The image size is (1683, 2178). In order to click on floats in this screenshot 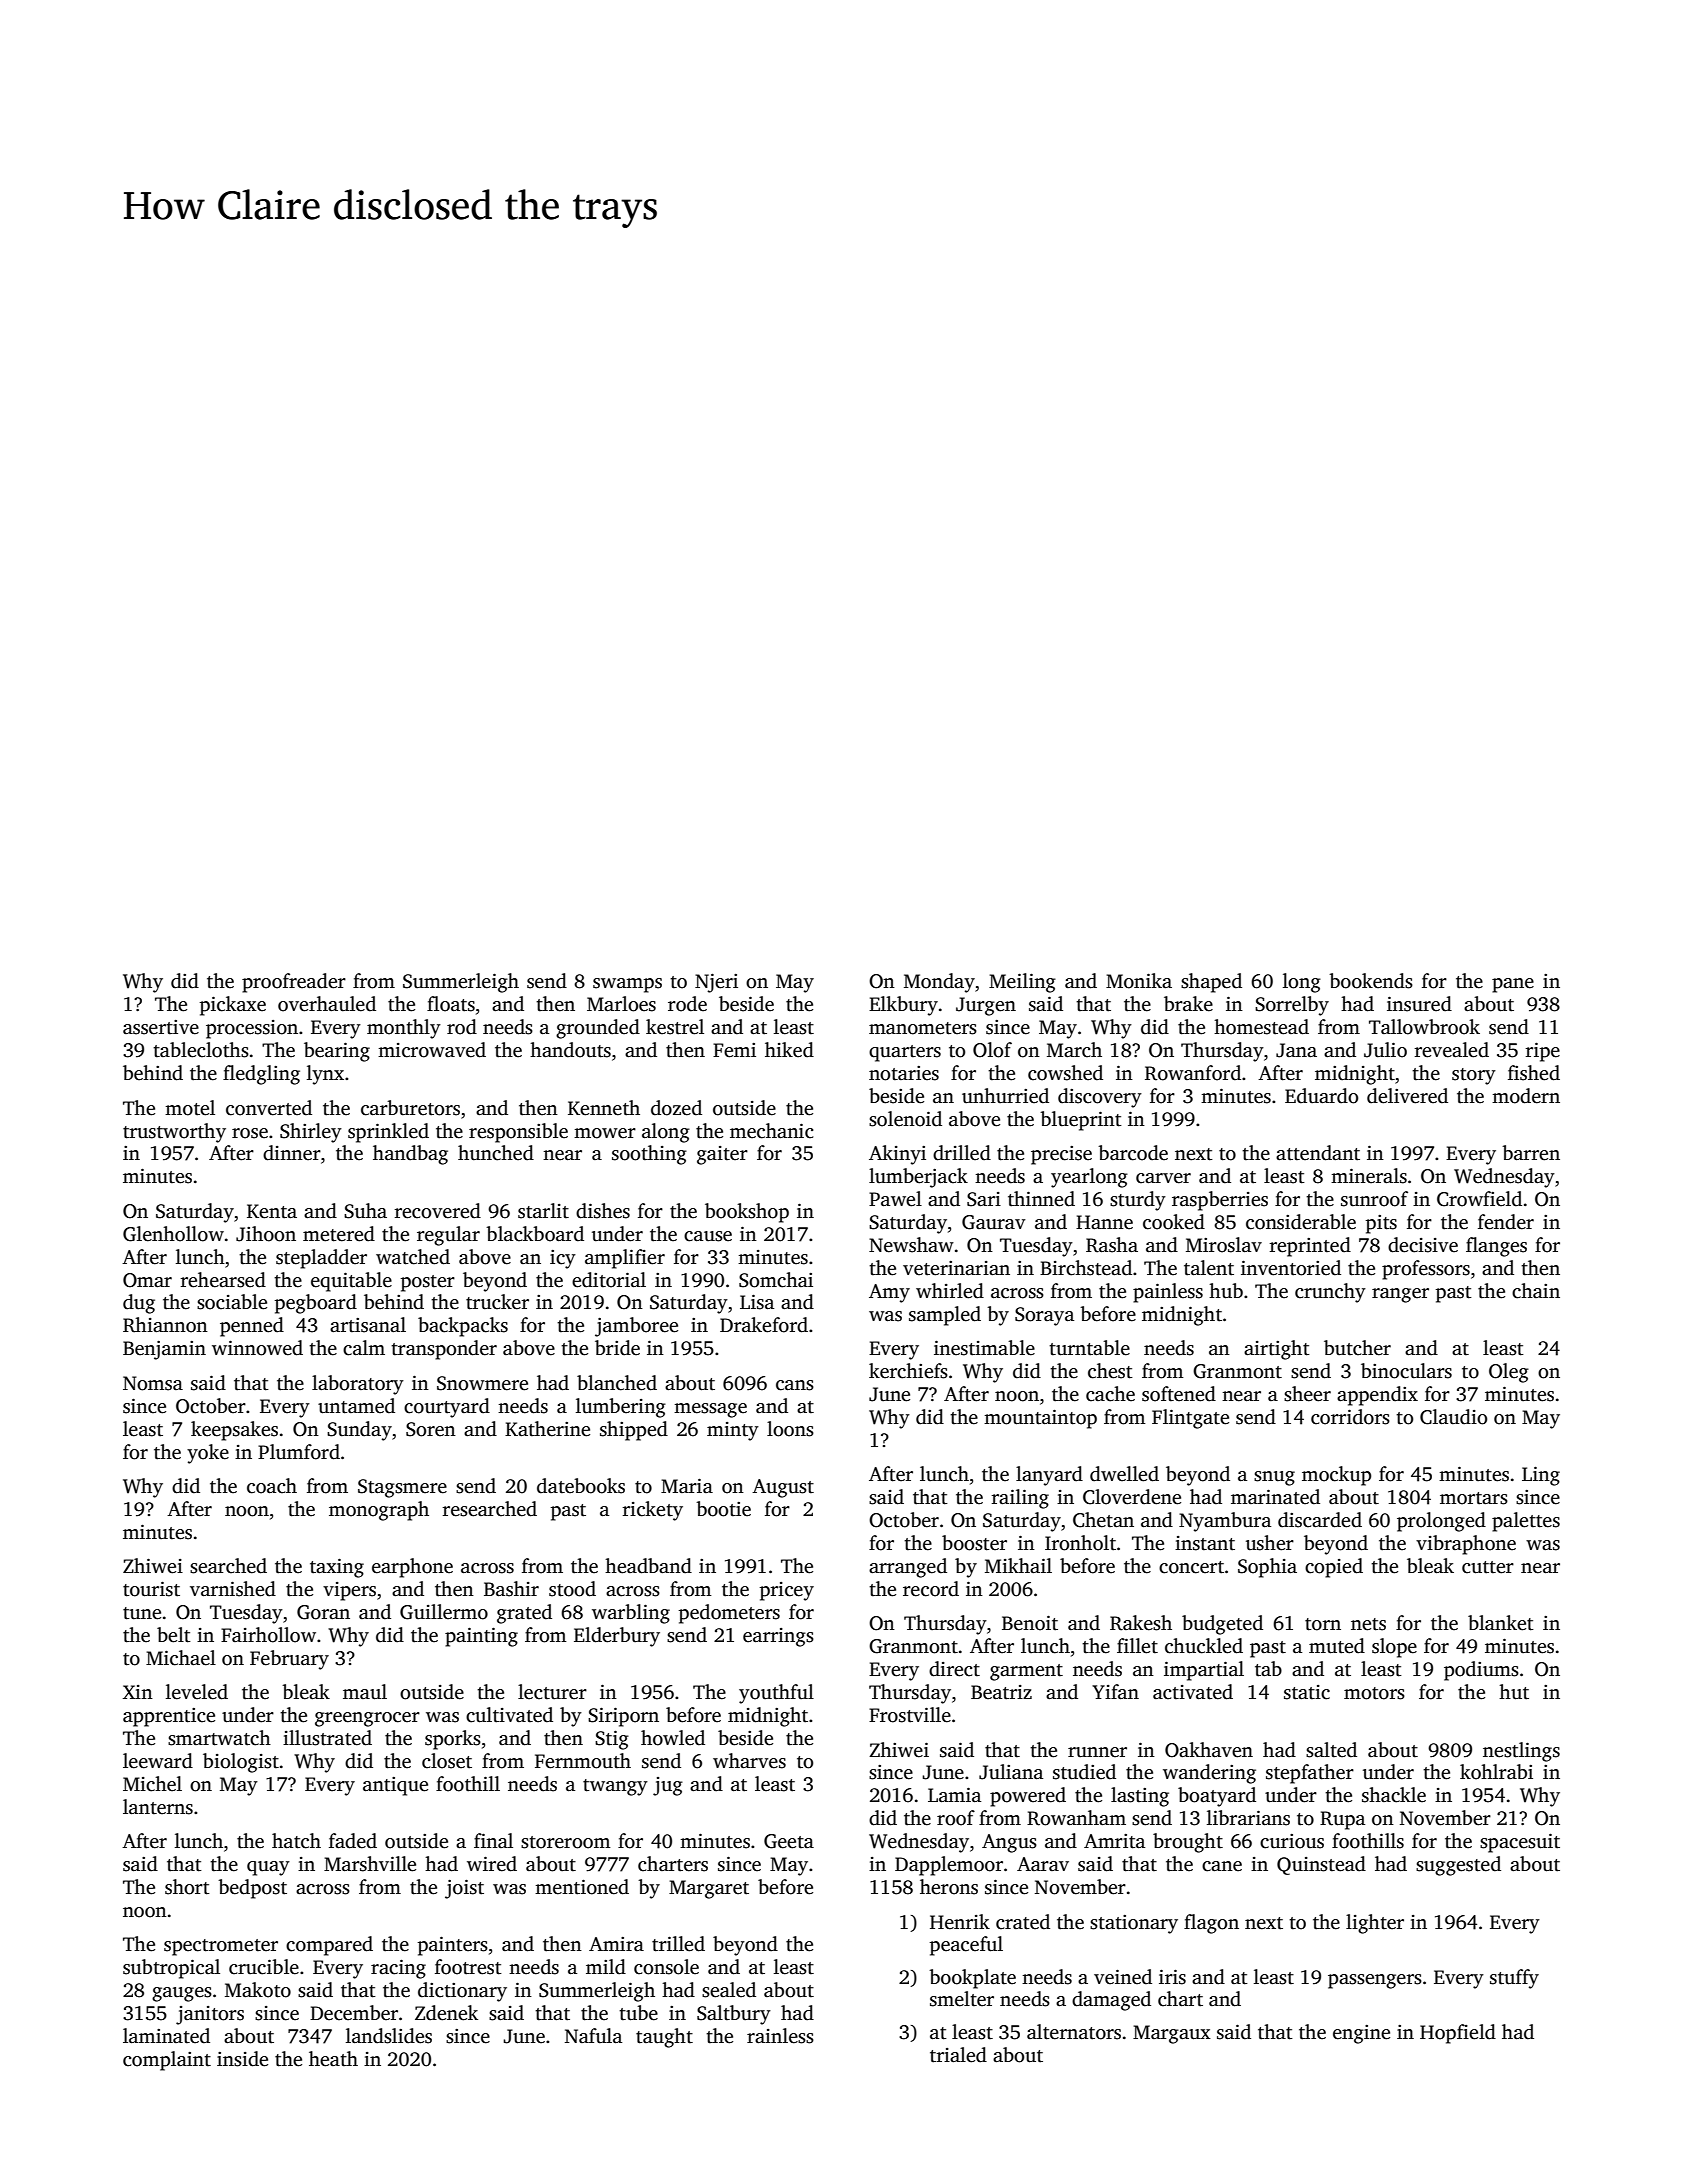, I will do `click(451, 1004)`.
